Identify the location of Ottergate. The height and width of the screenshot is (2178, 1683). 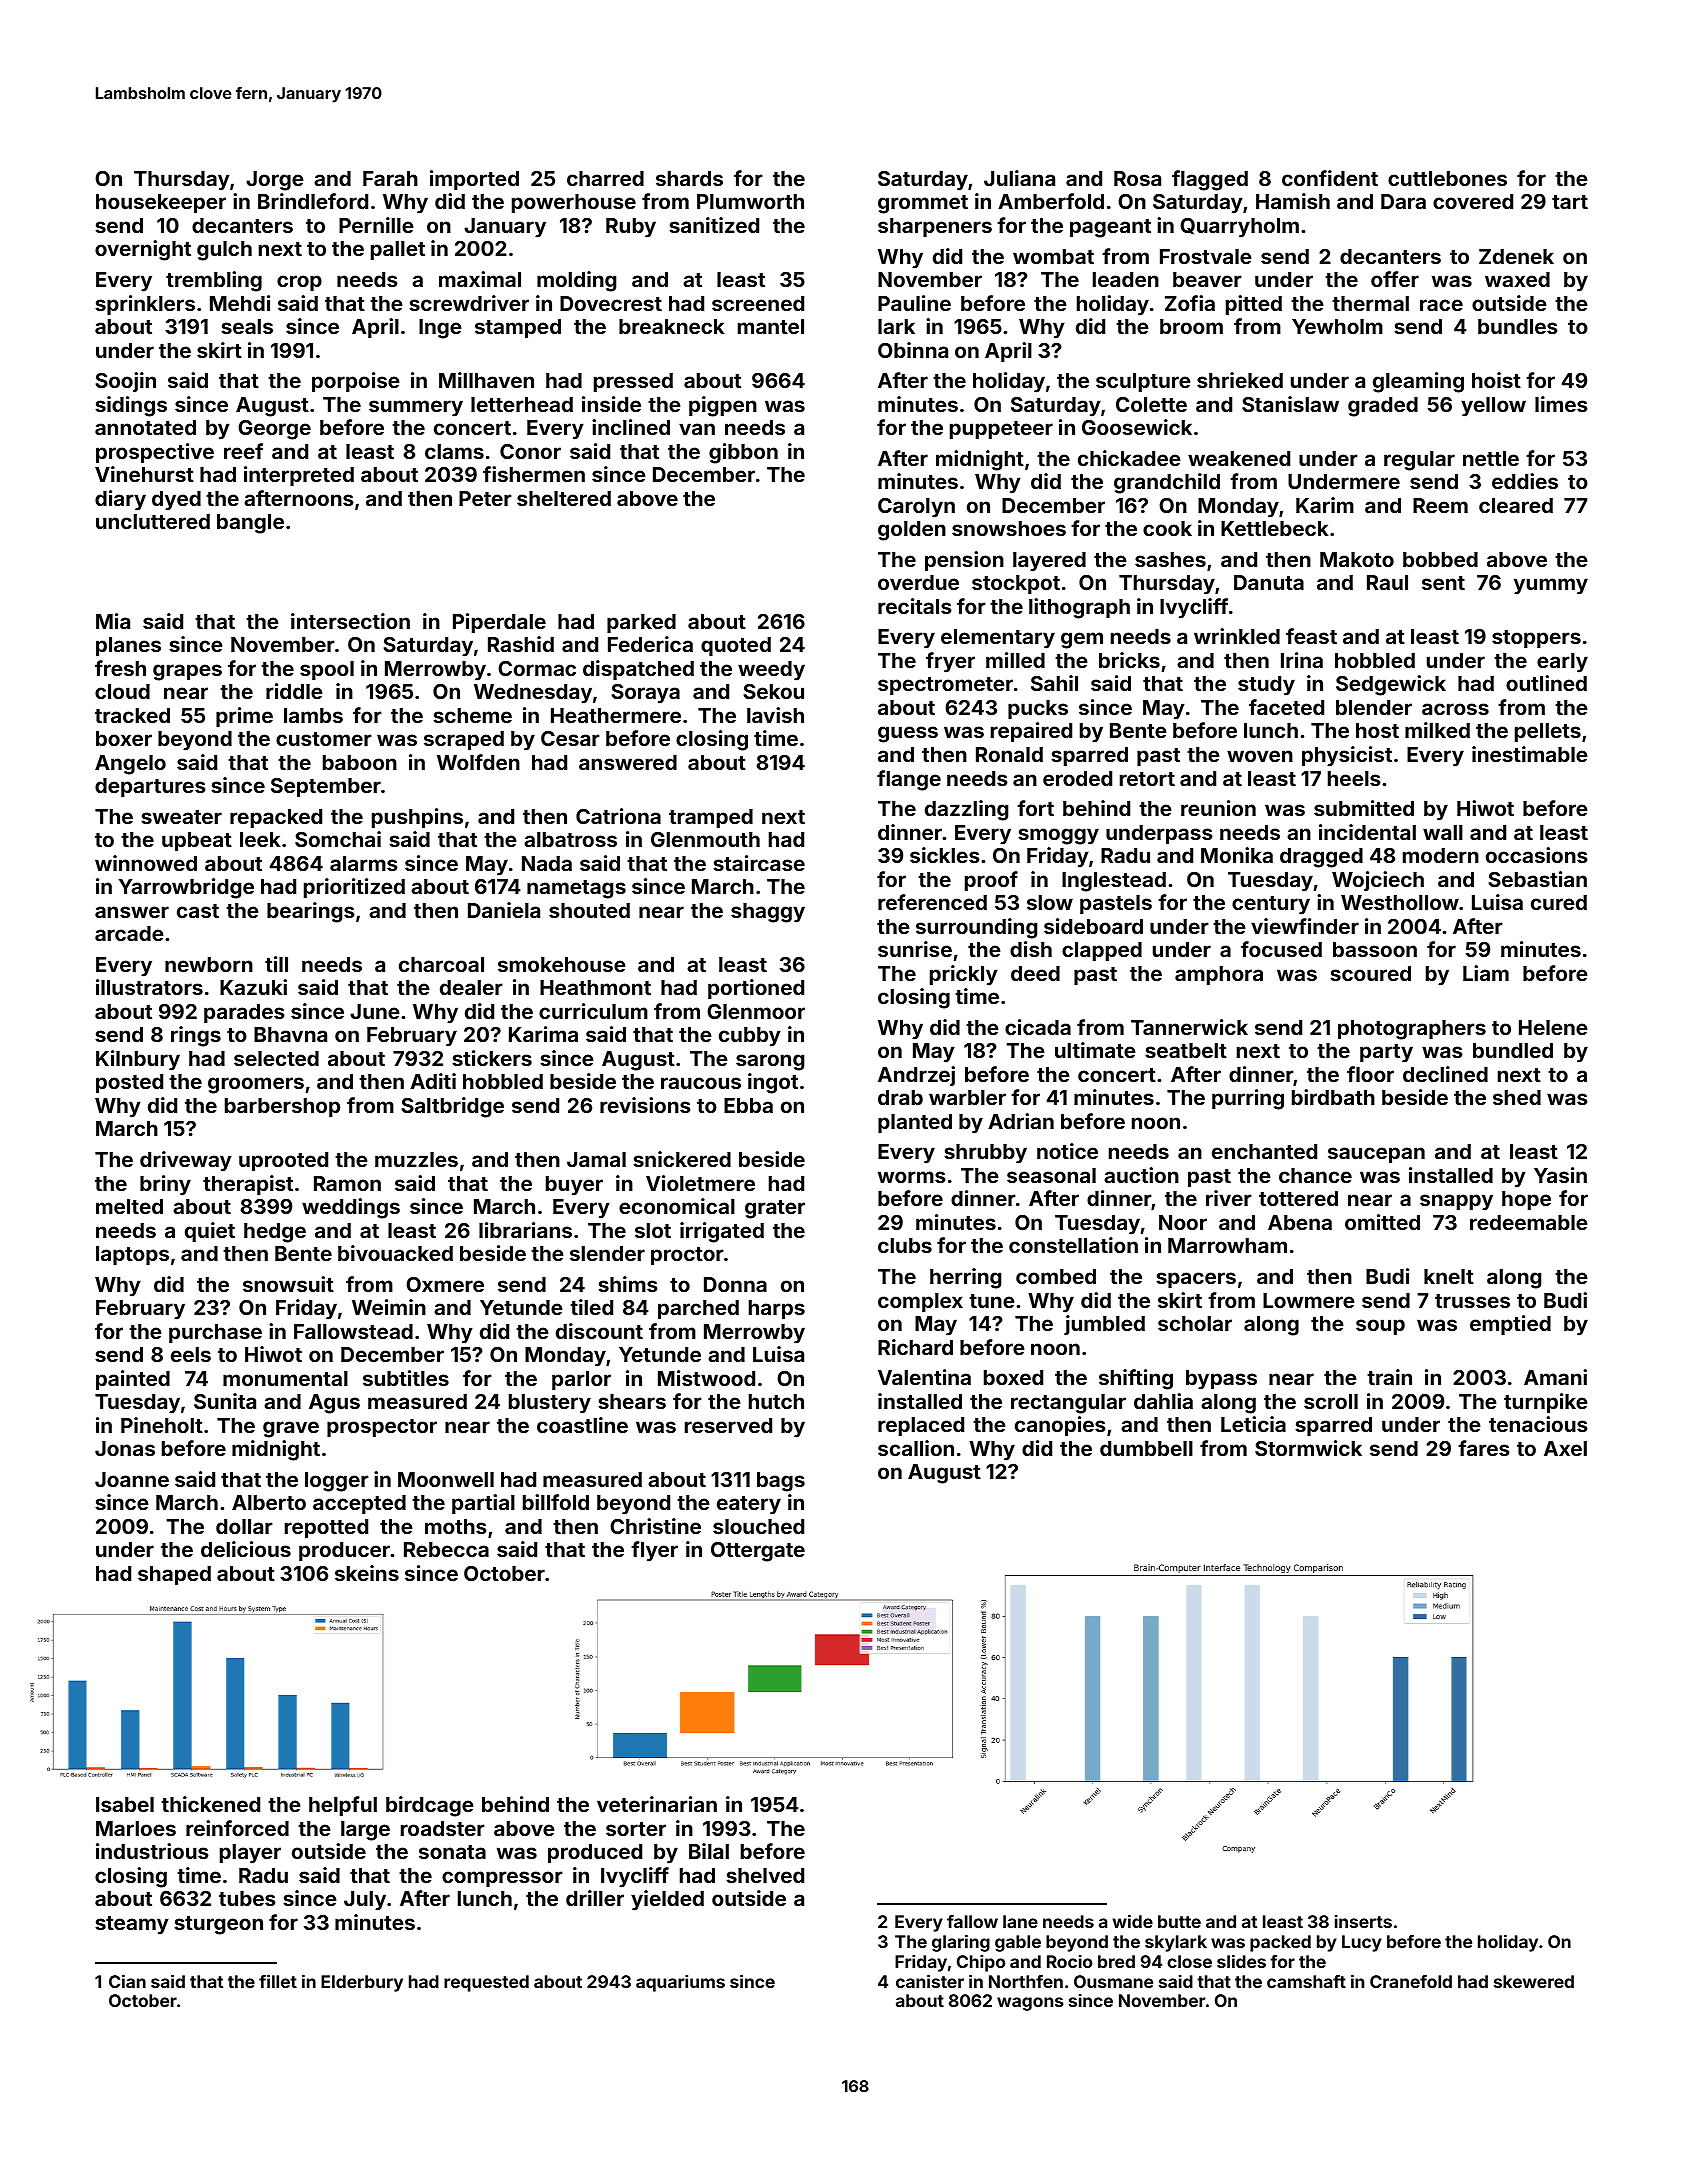
(758, 1552).
